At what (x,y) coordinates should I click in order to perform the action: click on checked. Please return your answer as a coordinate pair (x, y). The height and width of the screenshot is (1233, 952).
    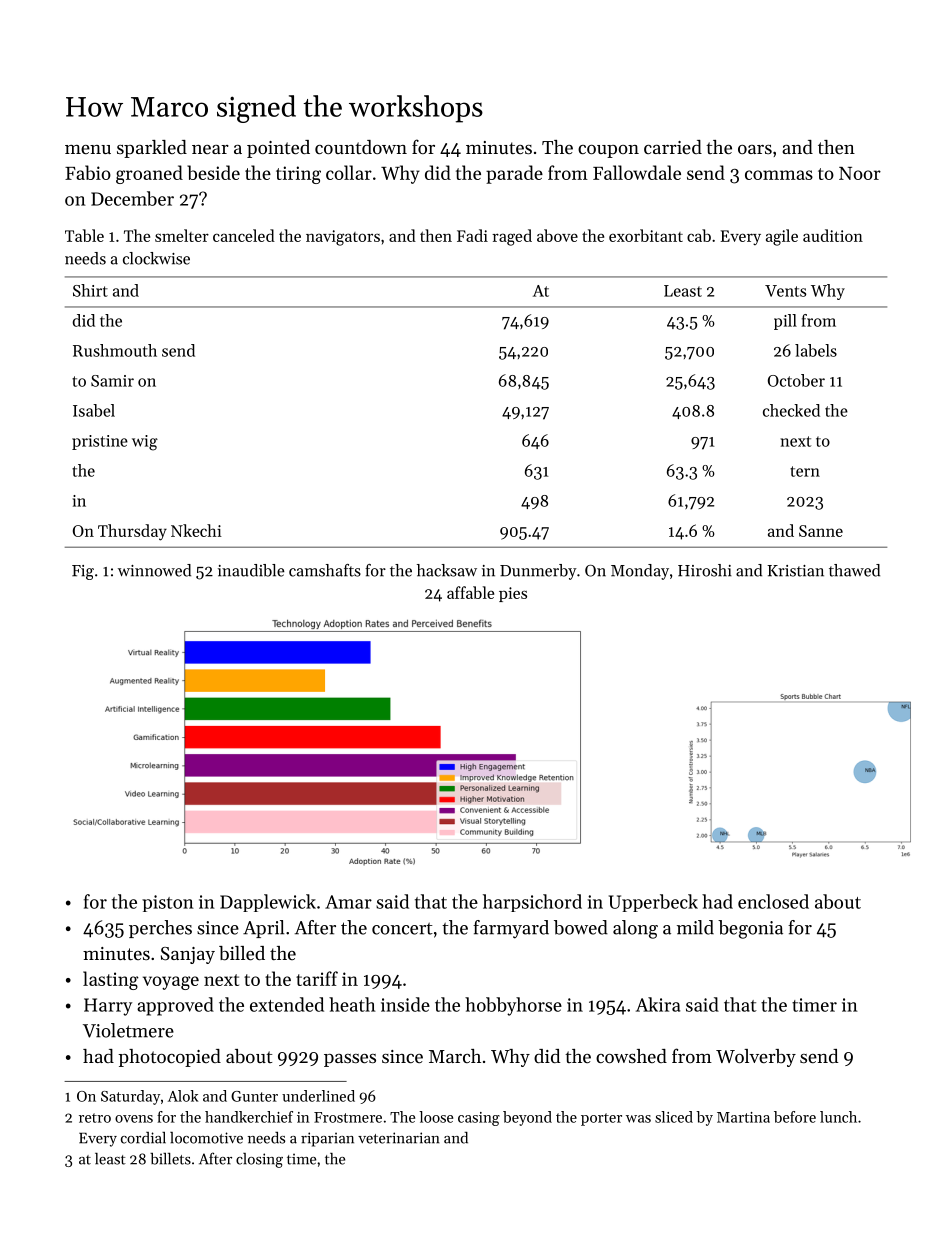
    Looking at the image, I should click on (791, 410).
